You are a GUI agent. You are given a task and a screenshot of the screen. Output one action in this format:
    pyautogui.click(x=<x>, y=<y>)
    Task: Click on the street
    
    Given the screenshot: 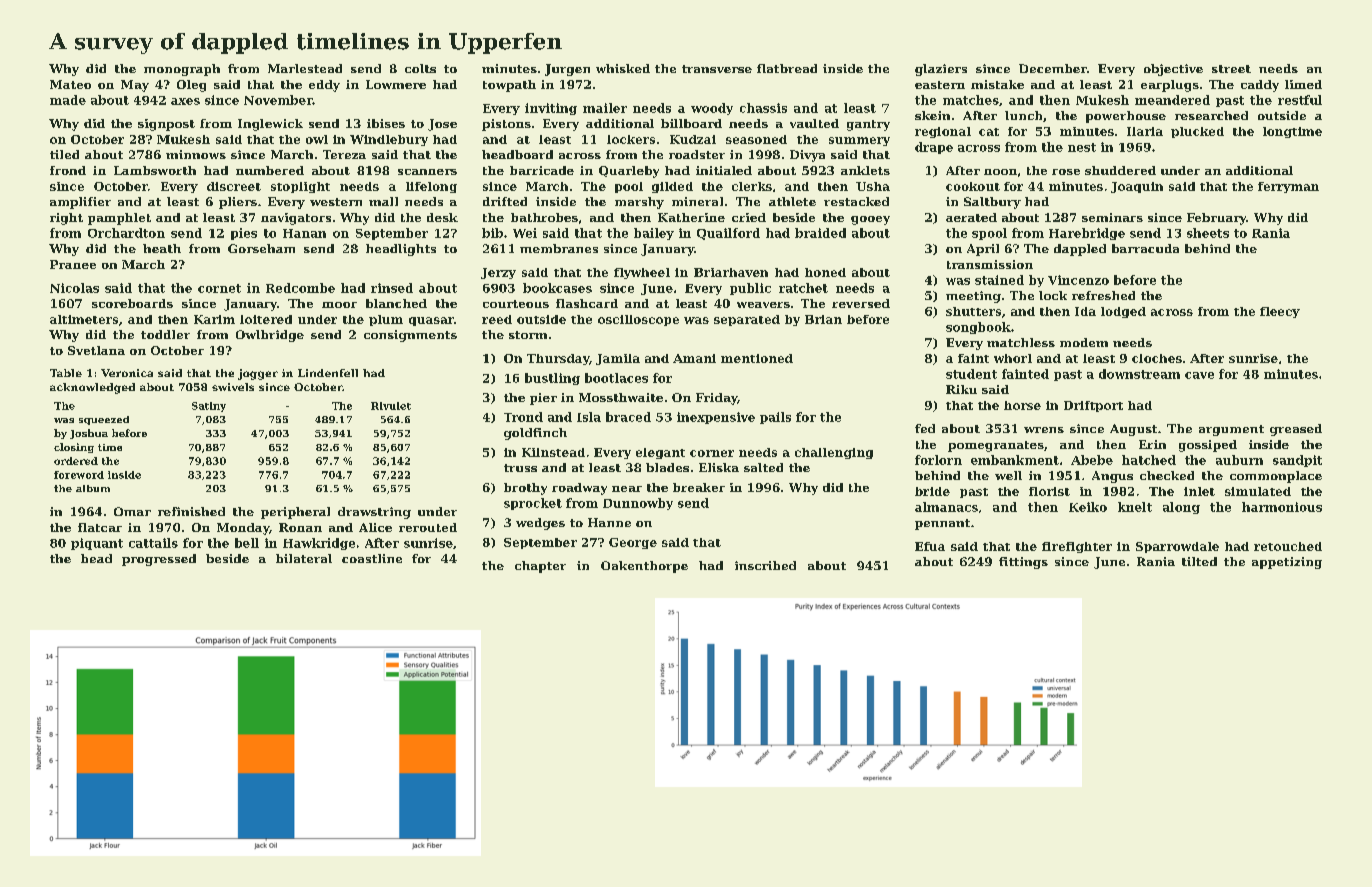 What is the action you would take?
    pyautogui.click(x=1231, y=69)
